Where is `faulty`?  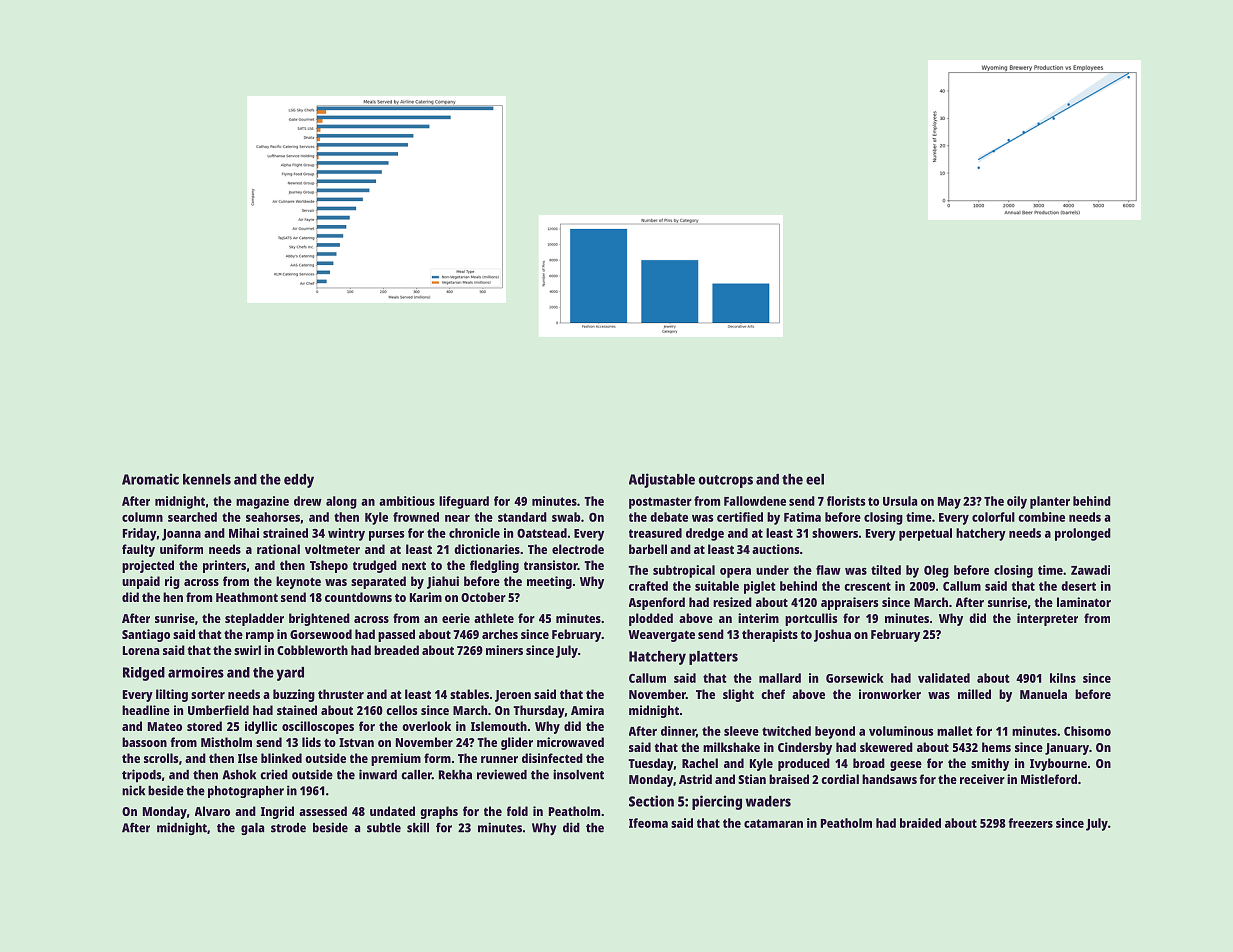
faulty is located at coordinates (138, 550).
